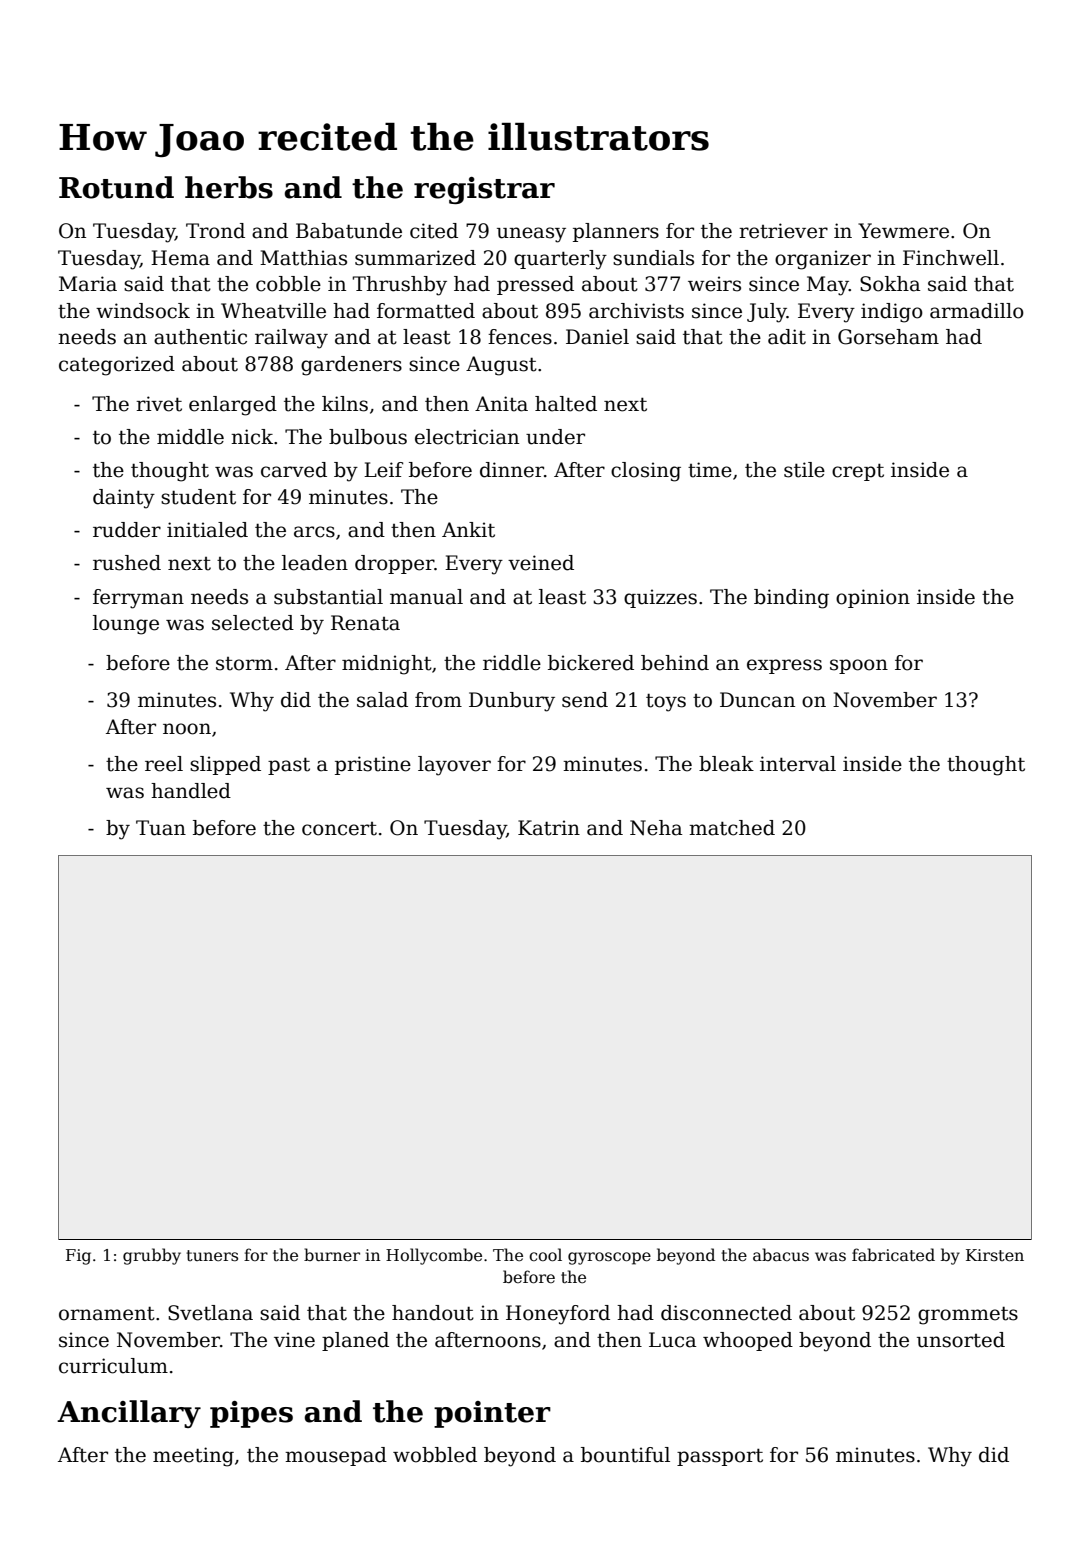 Image resolution: width=1090 pixels, height=1542 pixels. What do you see at coordinates (116, 187) in the page?
I see `Rotund` at bounding box center [116, 187].
